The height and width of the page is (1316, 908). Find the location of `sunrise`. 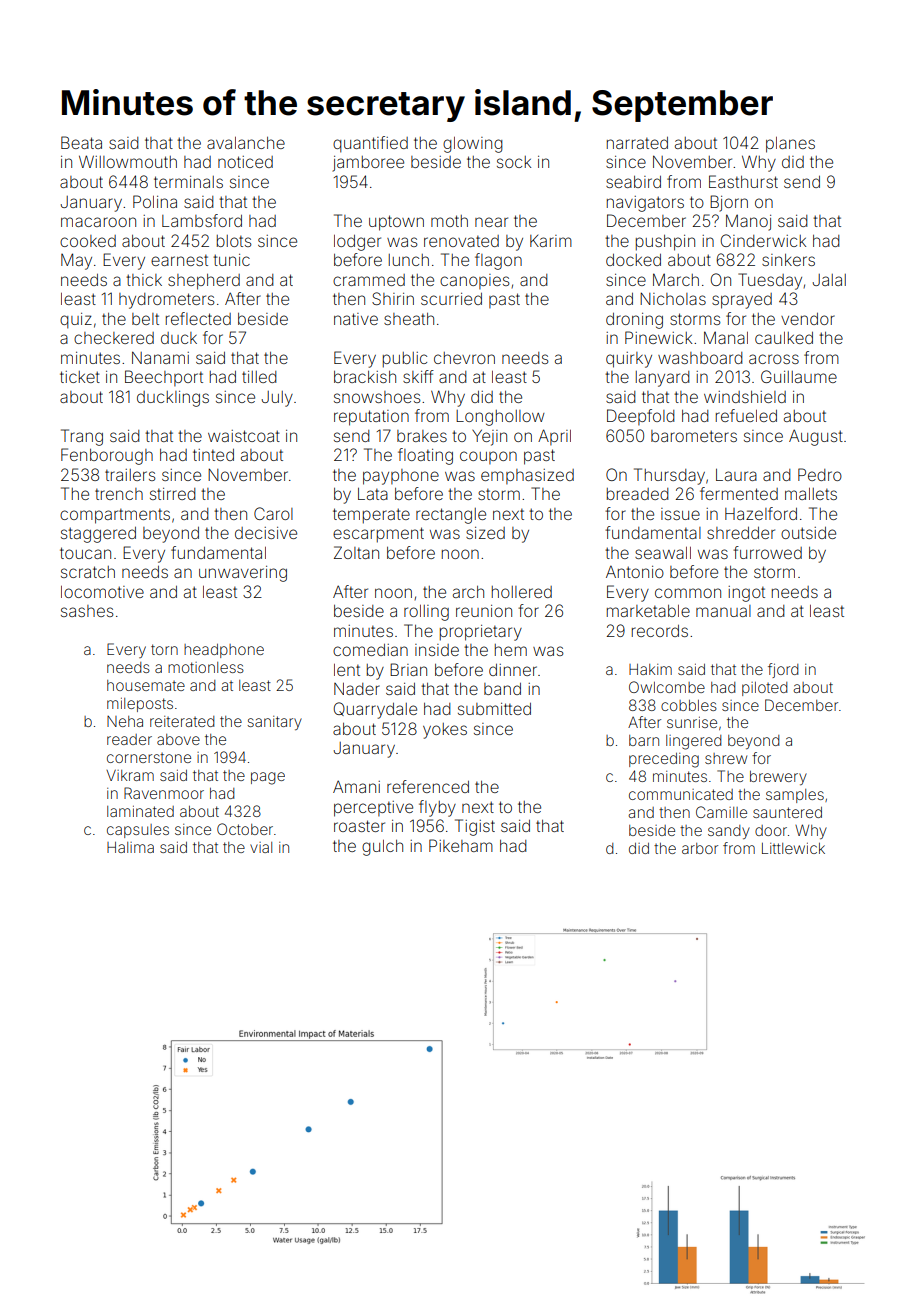

sunrise is located at coordinates (692, 722).
